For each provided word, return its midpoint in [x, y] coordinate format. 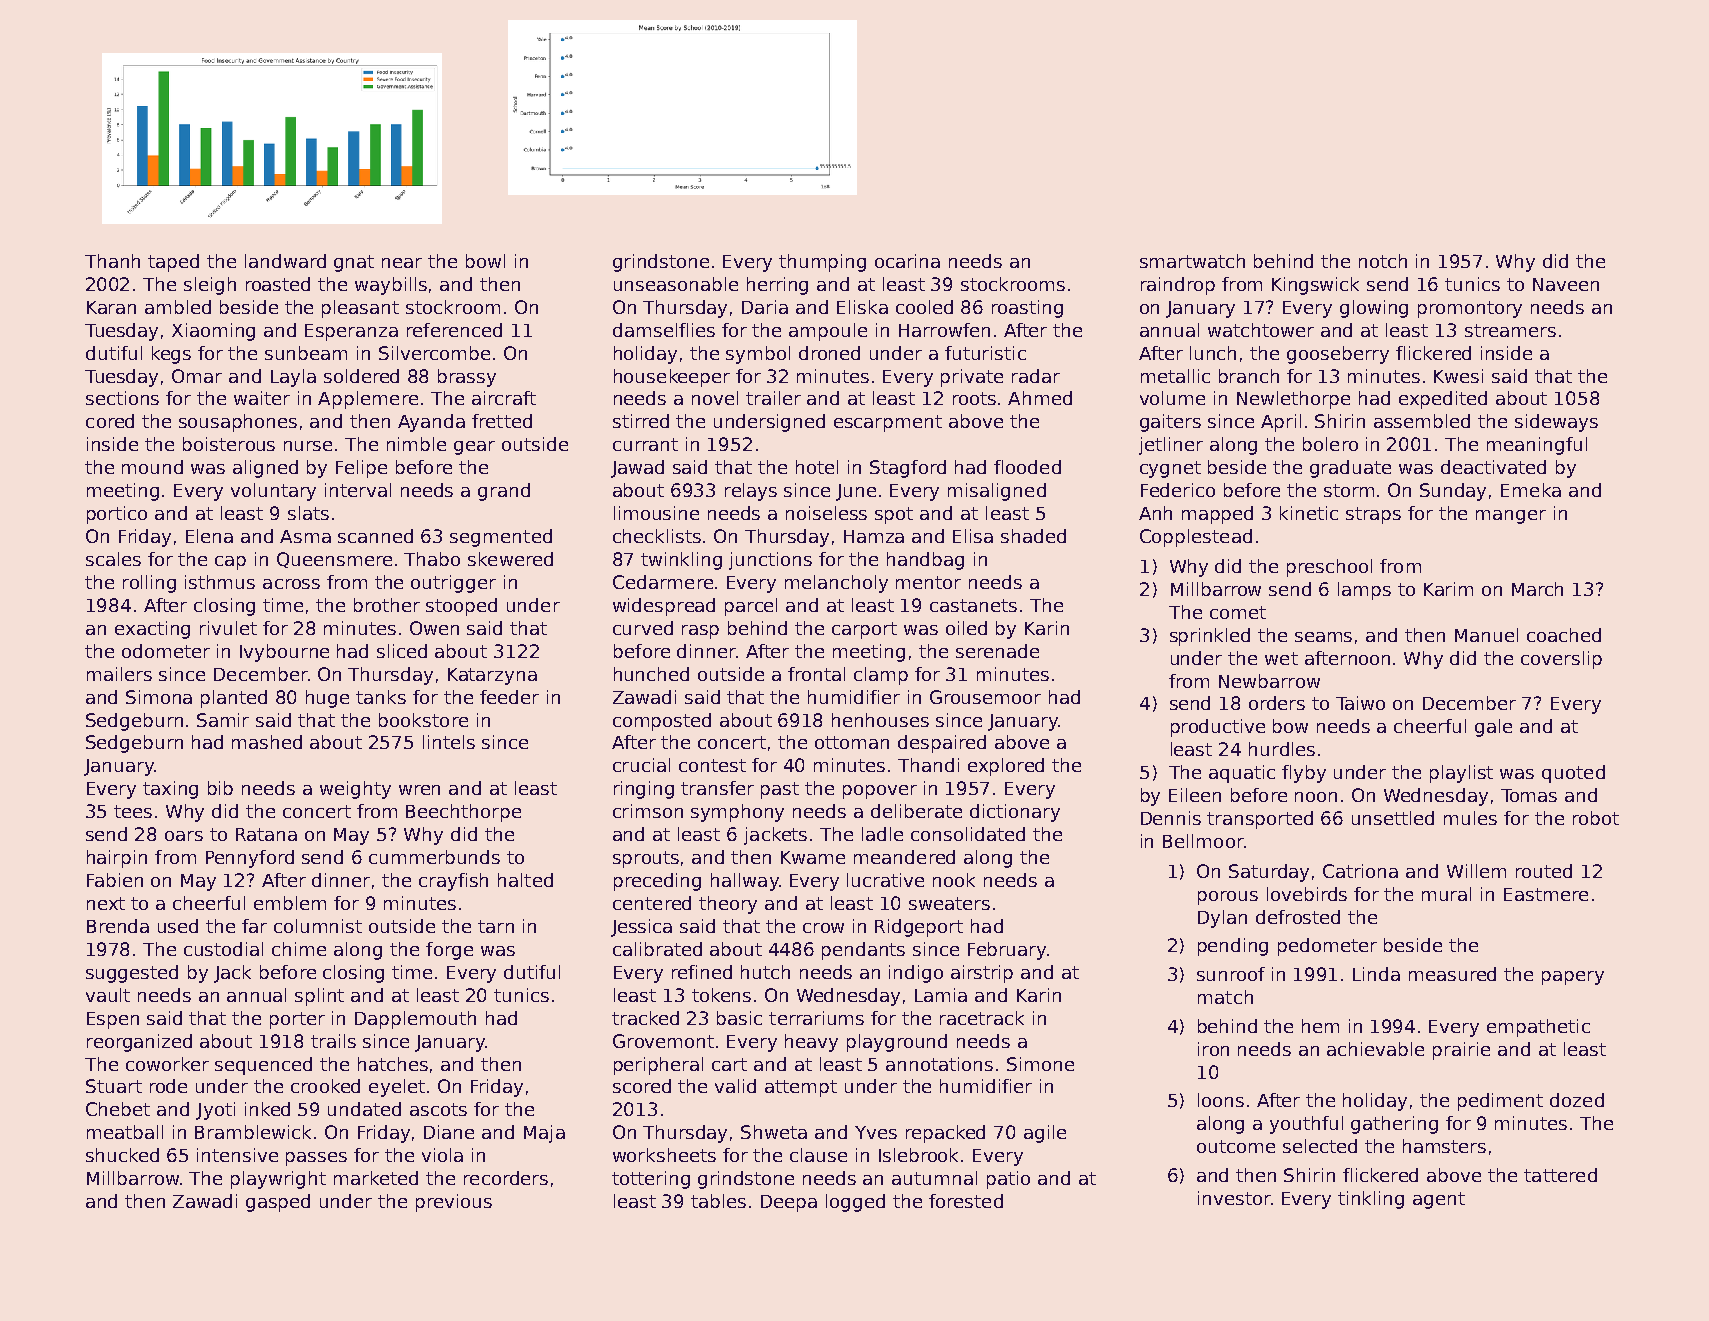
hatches [393, 1064]
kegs [171, 355]
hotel [817, 467]
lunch [1213, 353]
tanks [381, 697]
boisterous [229, 444]
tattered [1560, 1175]
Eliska [862, 307]
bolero [1330, 444]
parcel [751, 607]
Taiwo [1360, 703]
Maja [544, 1134]
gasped [278, 1203]
